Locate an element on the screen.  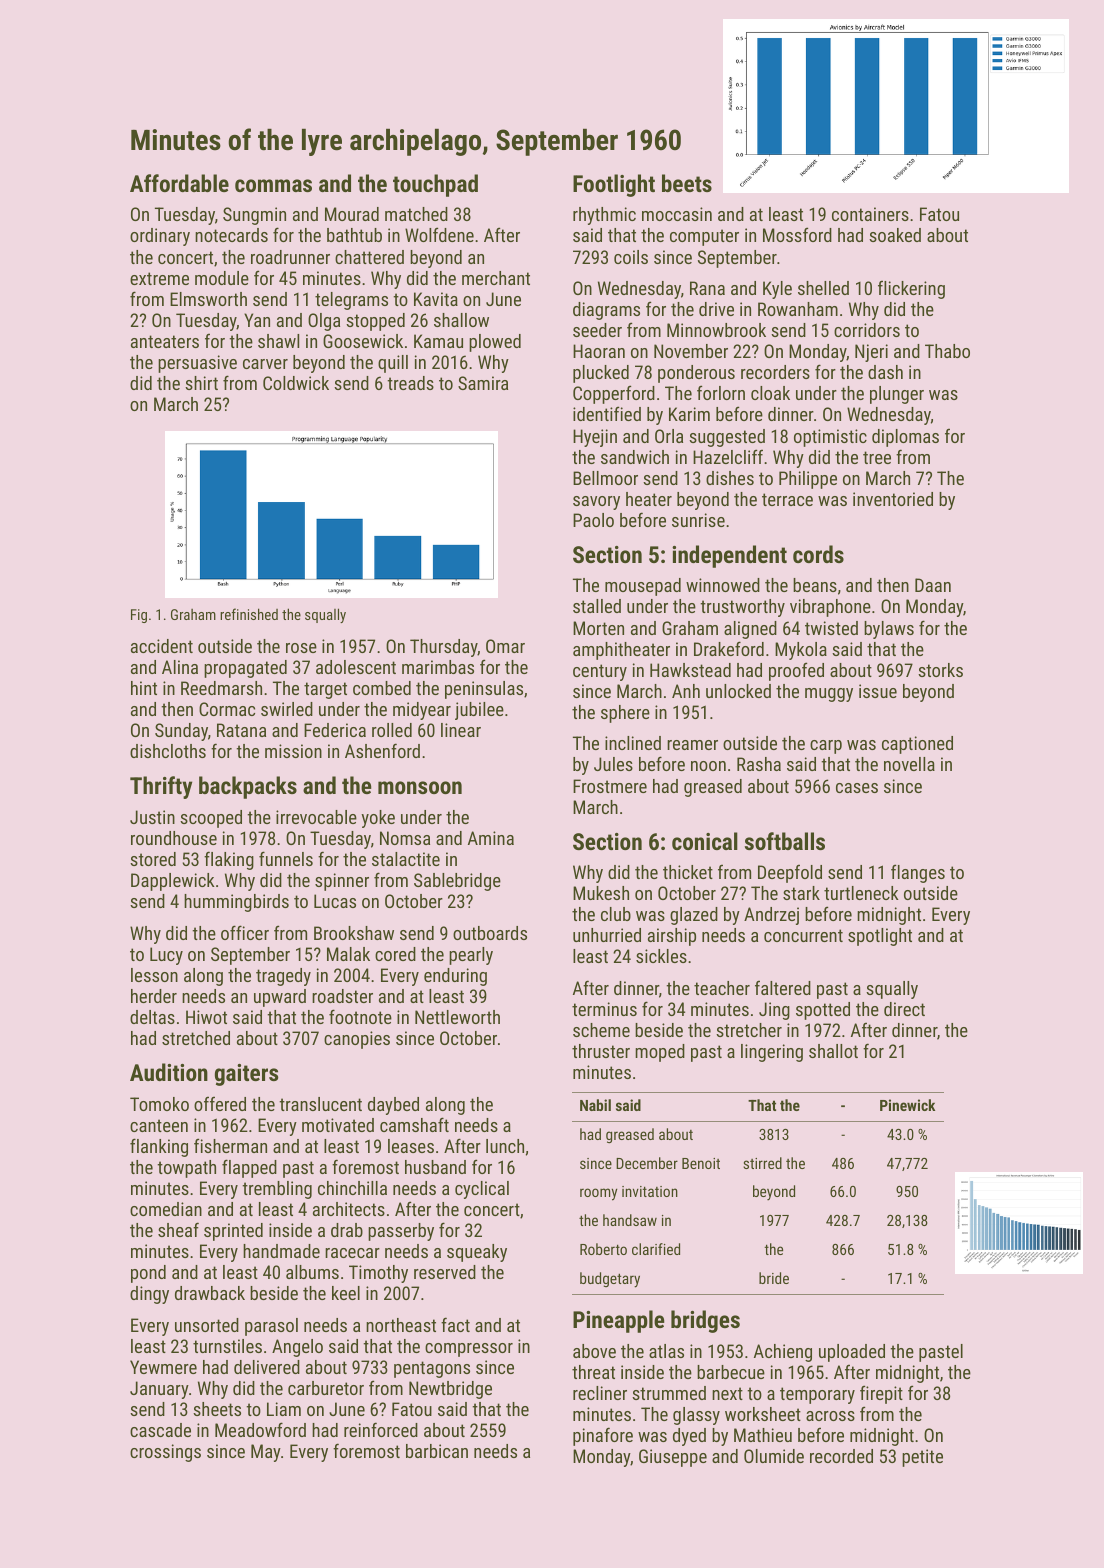
spotlight is located at coordinates (880, 937).
